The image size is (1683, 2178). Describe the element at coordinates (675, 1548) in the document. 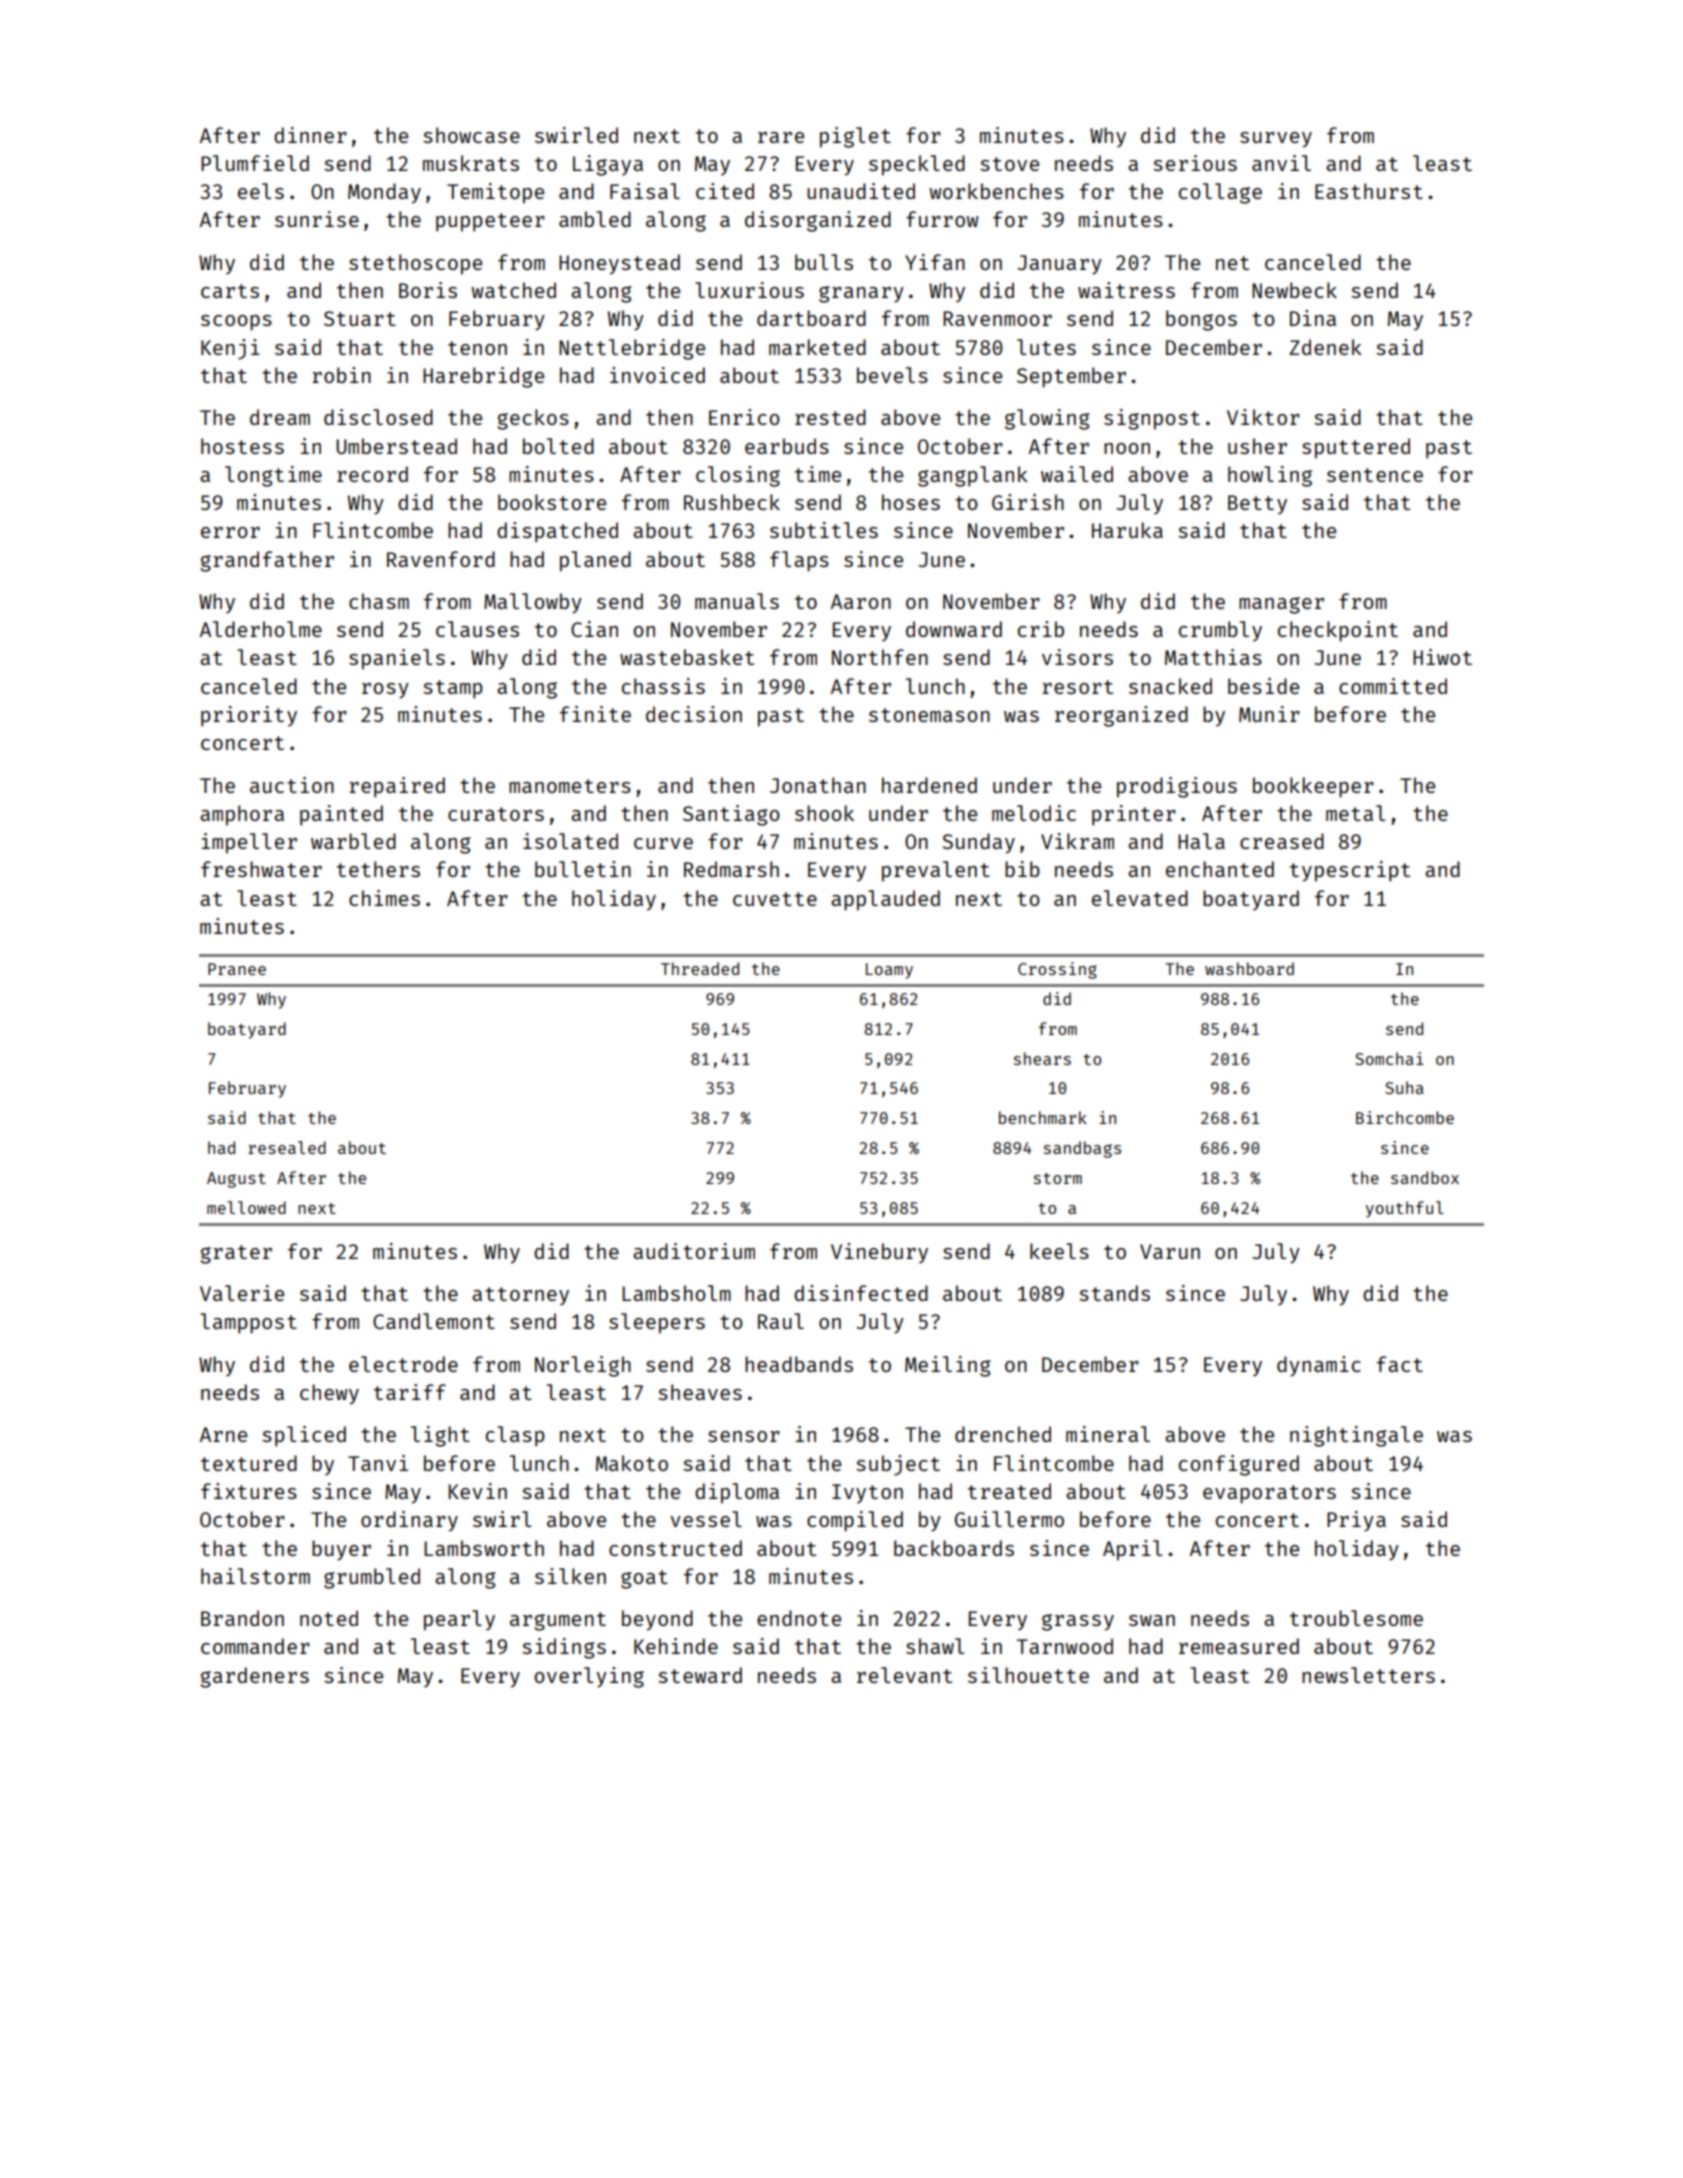

I see `constructed` at that location.
